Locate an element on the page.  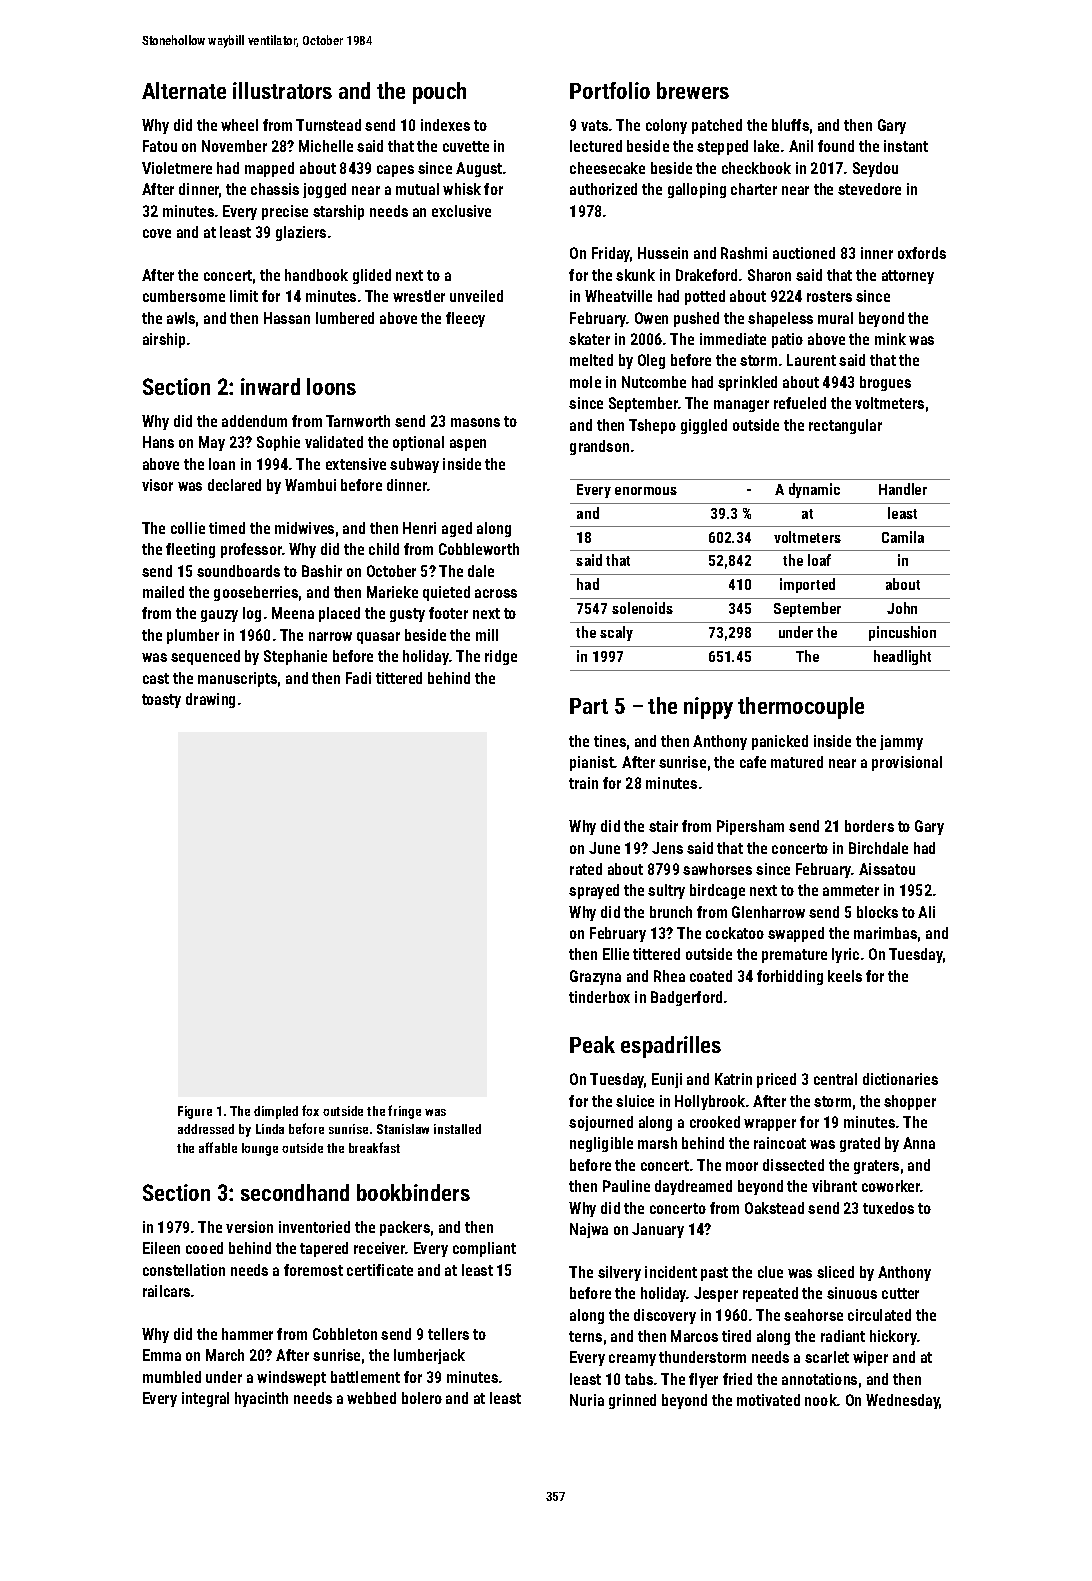
Portfolio is located at coordinates (610, 90).
